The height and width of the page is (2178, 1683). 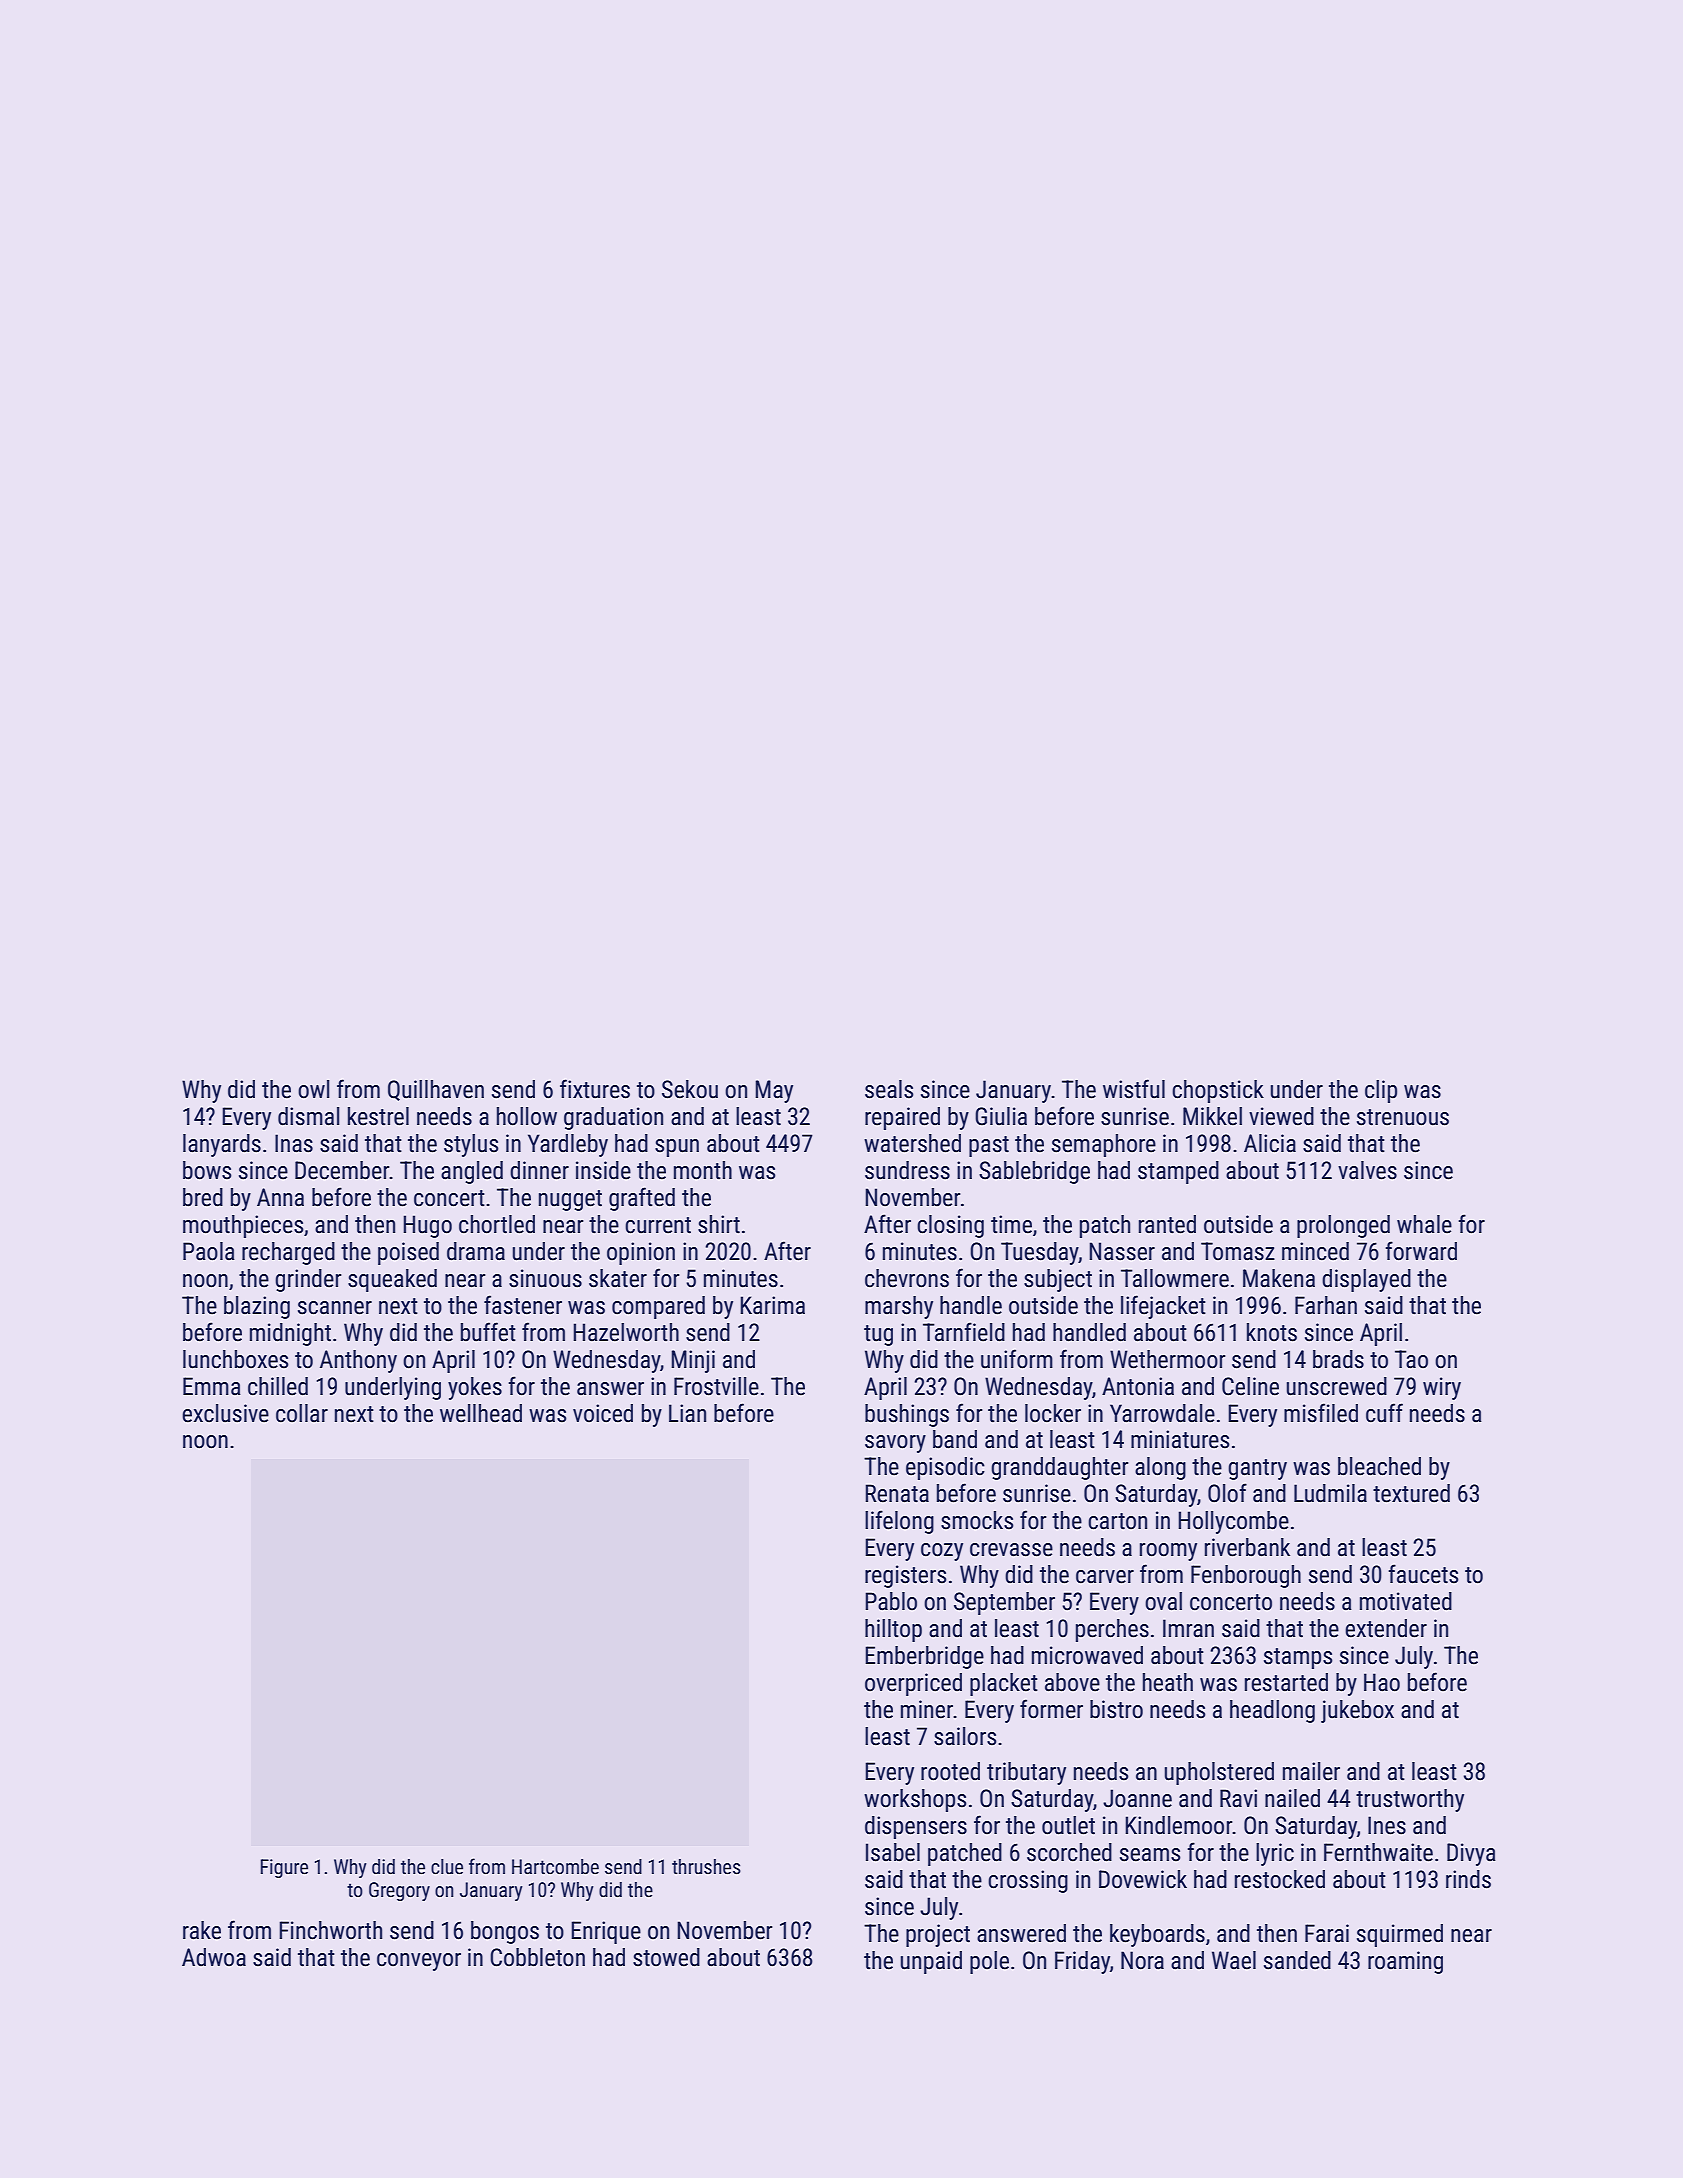 What do you see at coordinates (1382, 1682) in the page?
I see `Hao` at bounding box center [1382, 1682].
